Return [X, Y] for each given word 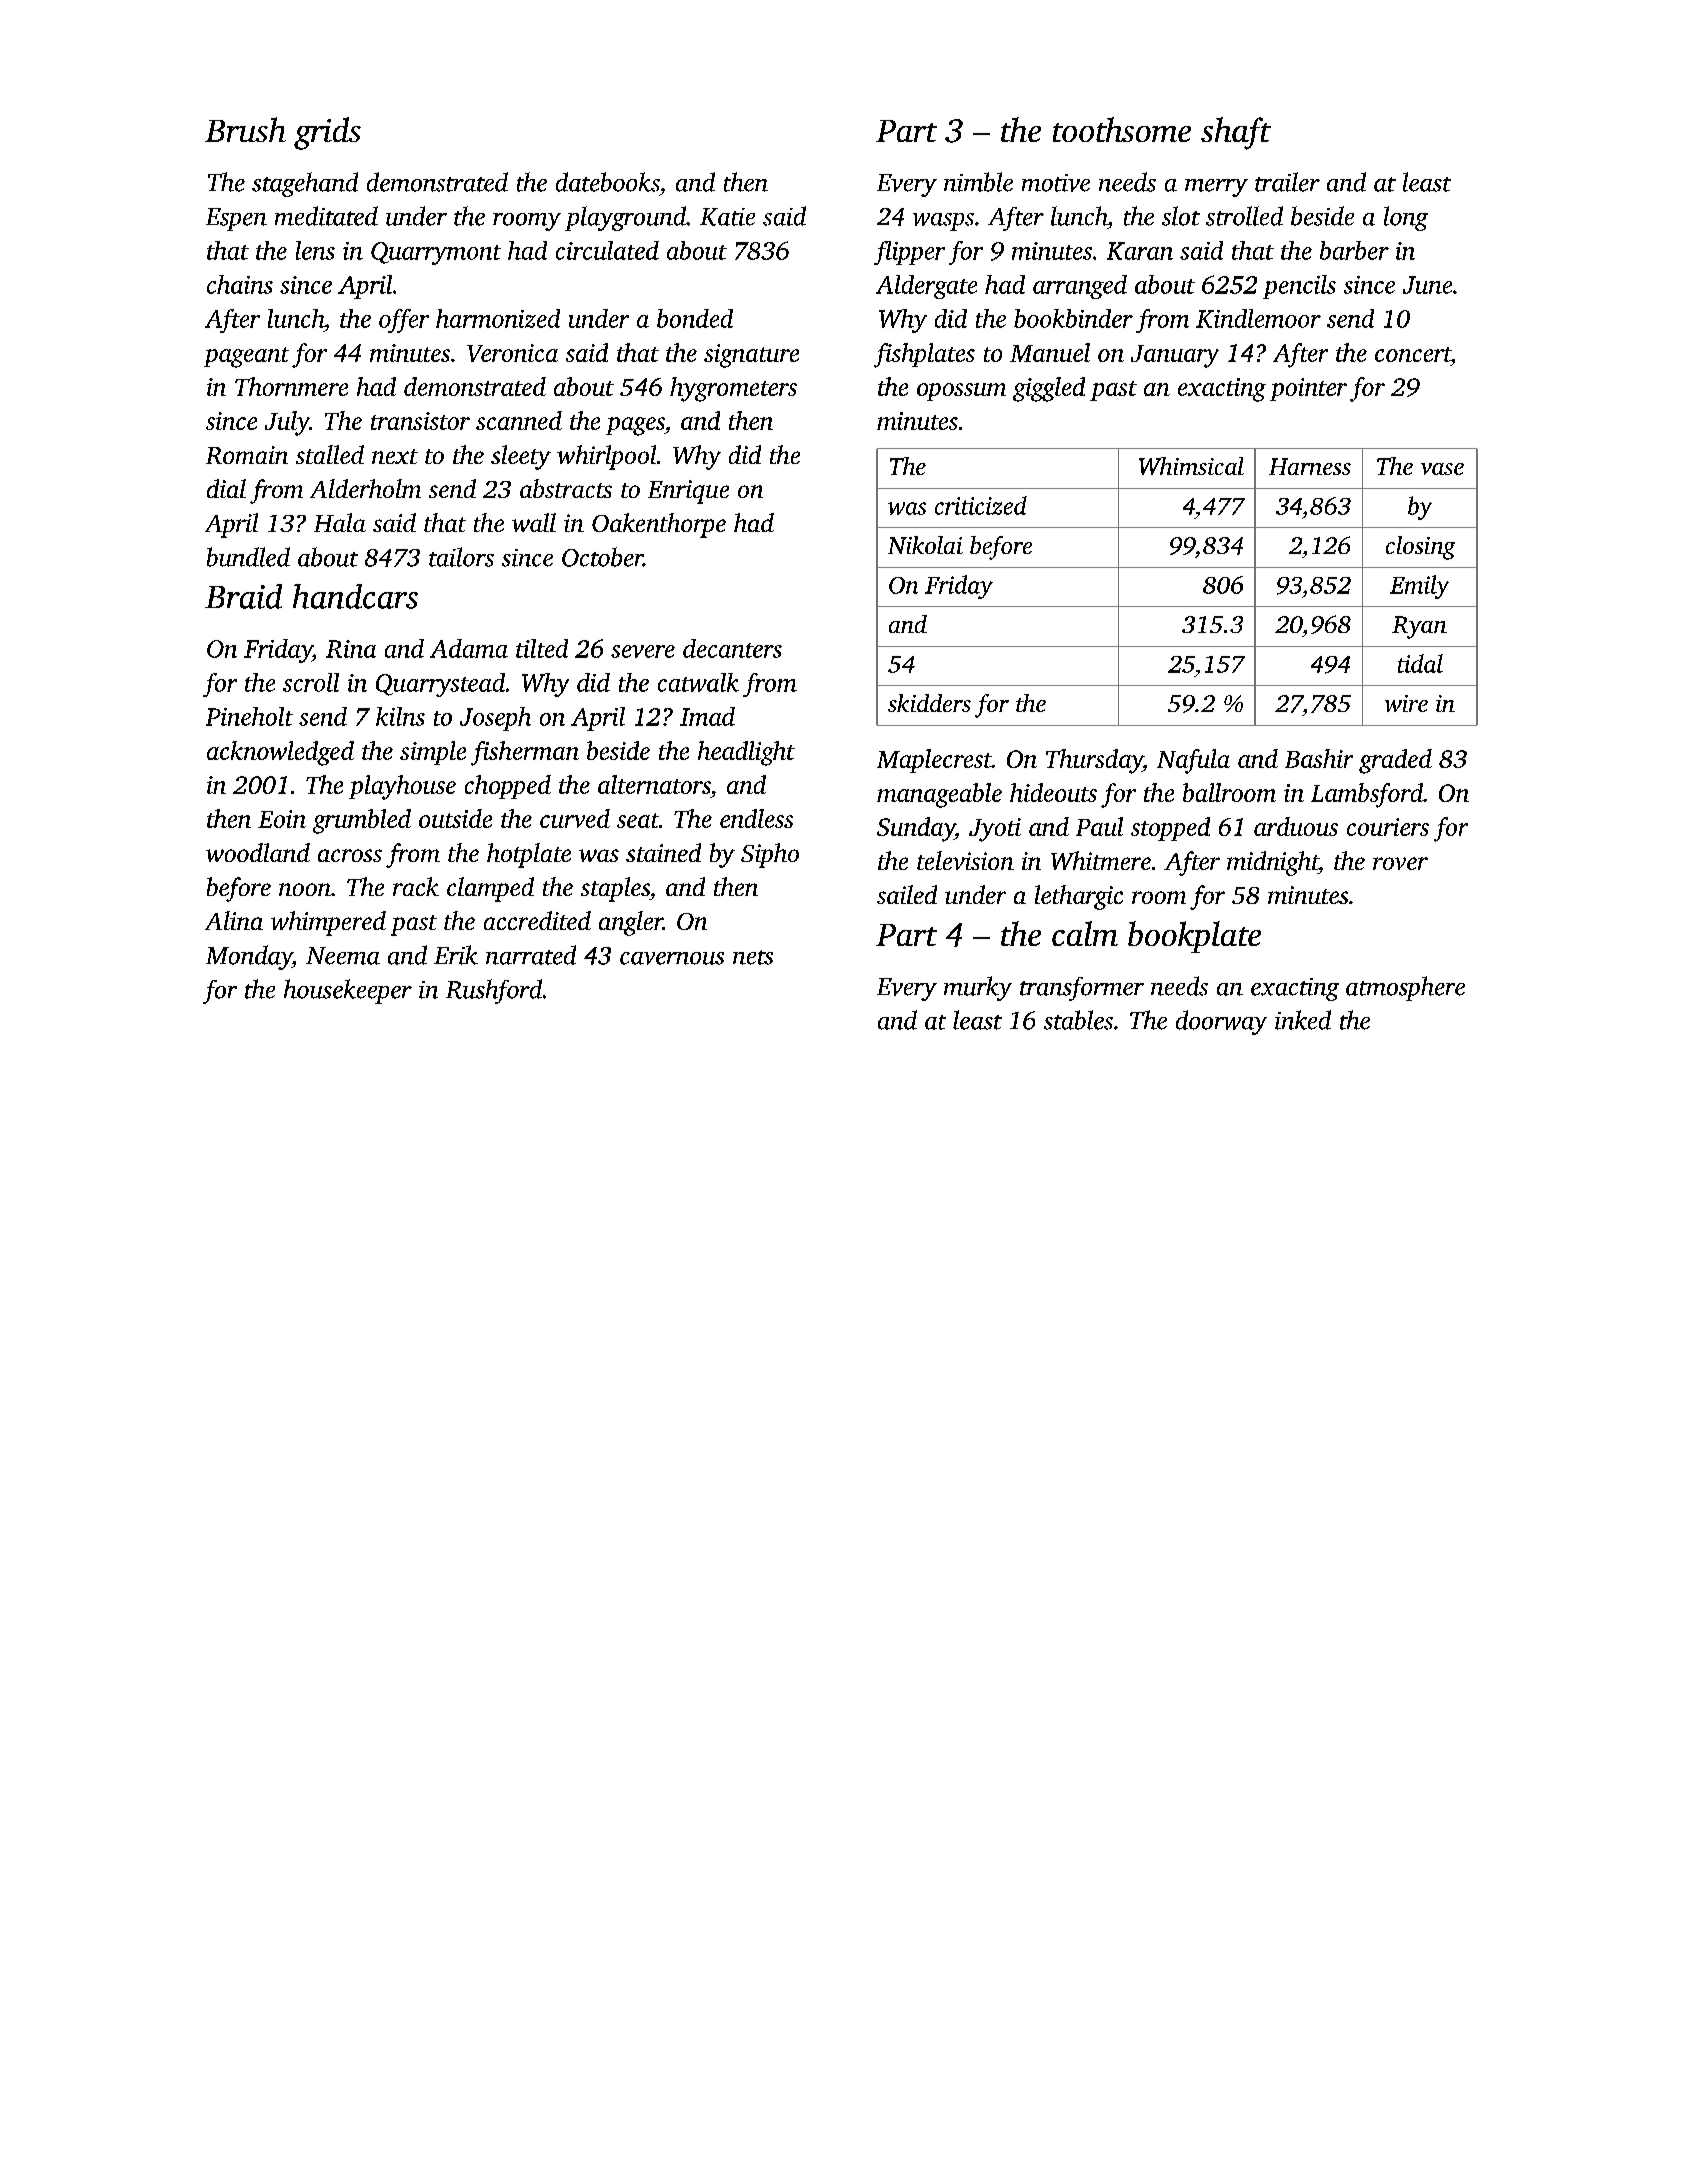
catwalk [698, 682]
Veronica [512, 353]
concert [1413, 354]
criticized [981, 505]
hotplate [529, 855]
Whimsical [1191, 466]
